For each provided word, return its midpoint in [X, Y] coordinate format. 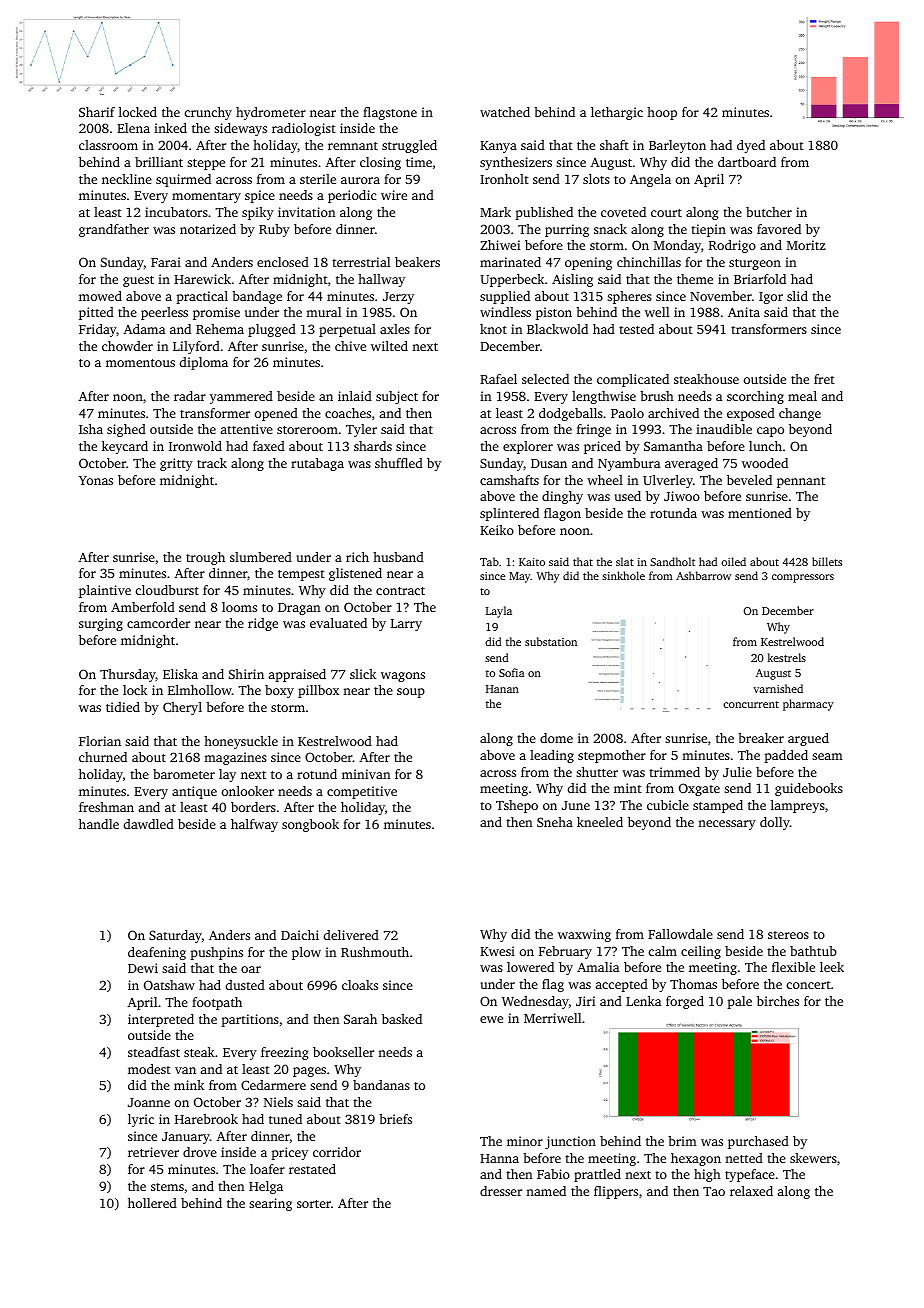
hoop [662, 113]
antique [194, 792]
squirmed [183, 180]
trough [205, 558]
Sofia [511, 672]
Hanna [499, 1158]
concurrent [751, 704]
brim [682, 1141]
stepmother [612, 756]
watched [505, 112]
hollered [152, 1203]
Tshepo [517, 806]
